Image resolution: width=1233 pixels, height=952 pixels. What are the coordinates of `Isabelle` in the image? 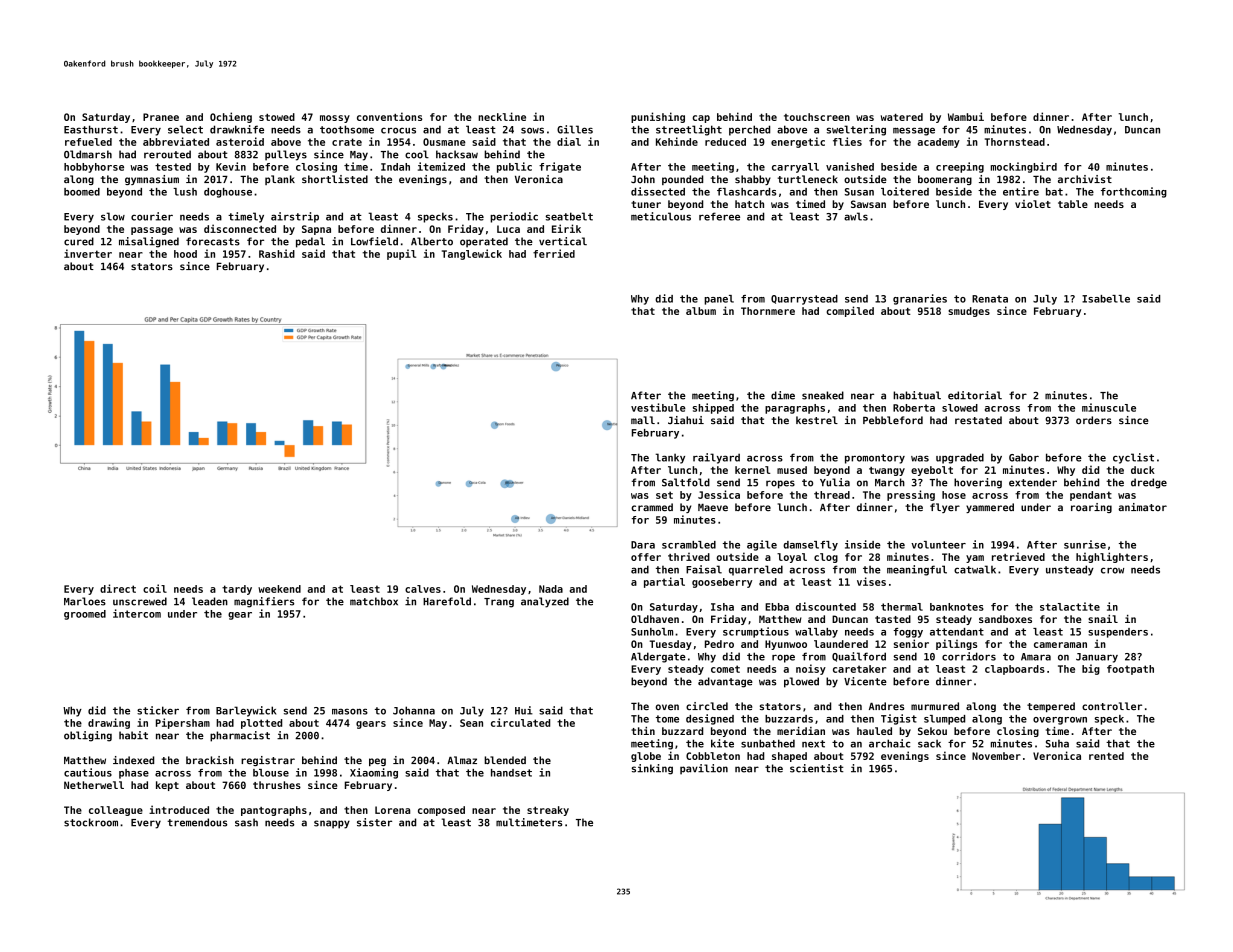 It's located at (1106, 299).
